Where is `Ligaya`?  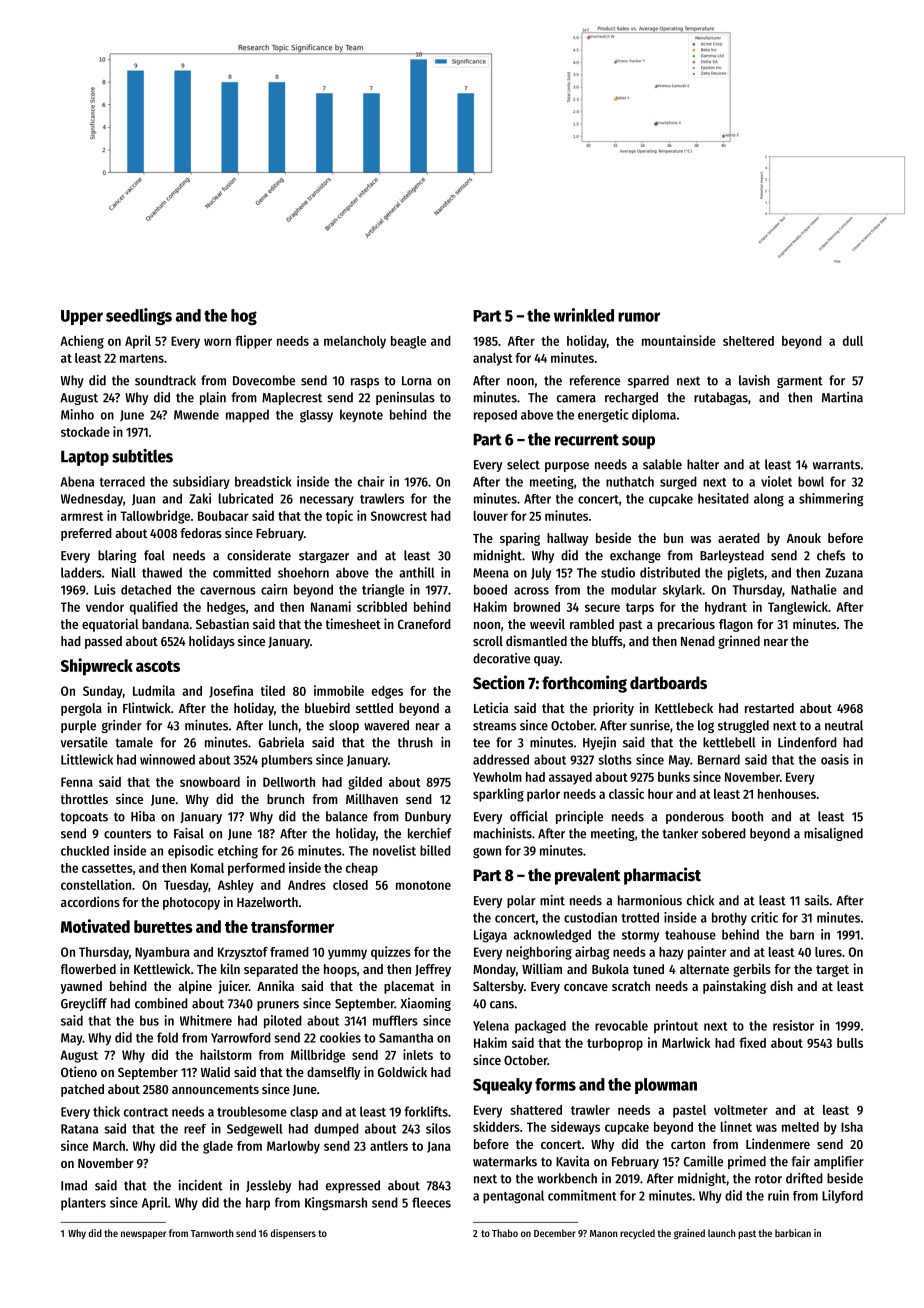 Ligaya is located at coordinates (490, 936).
